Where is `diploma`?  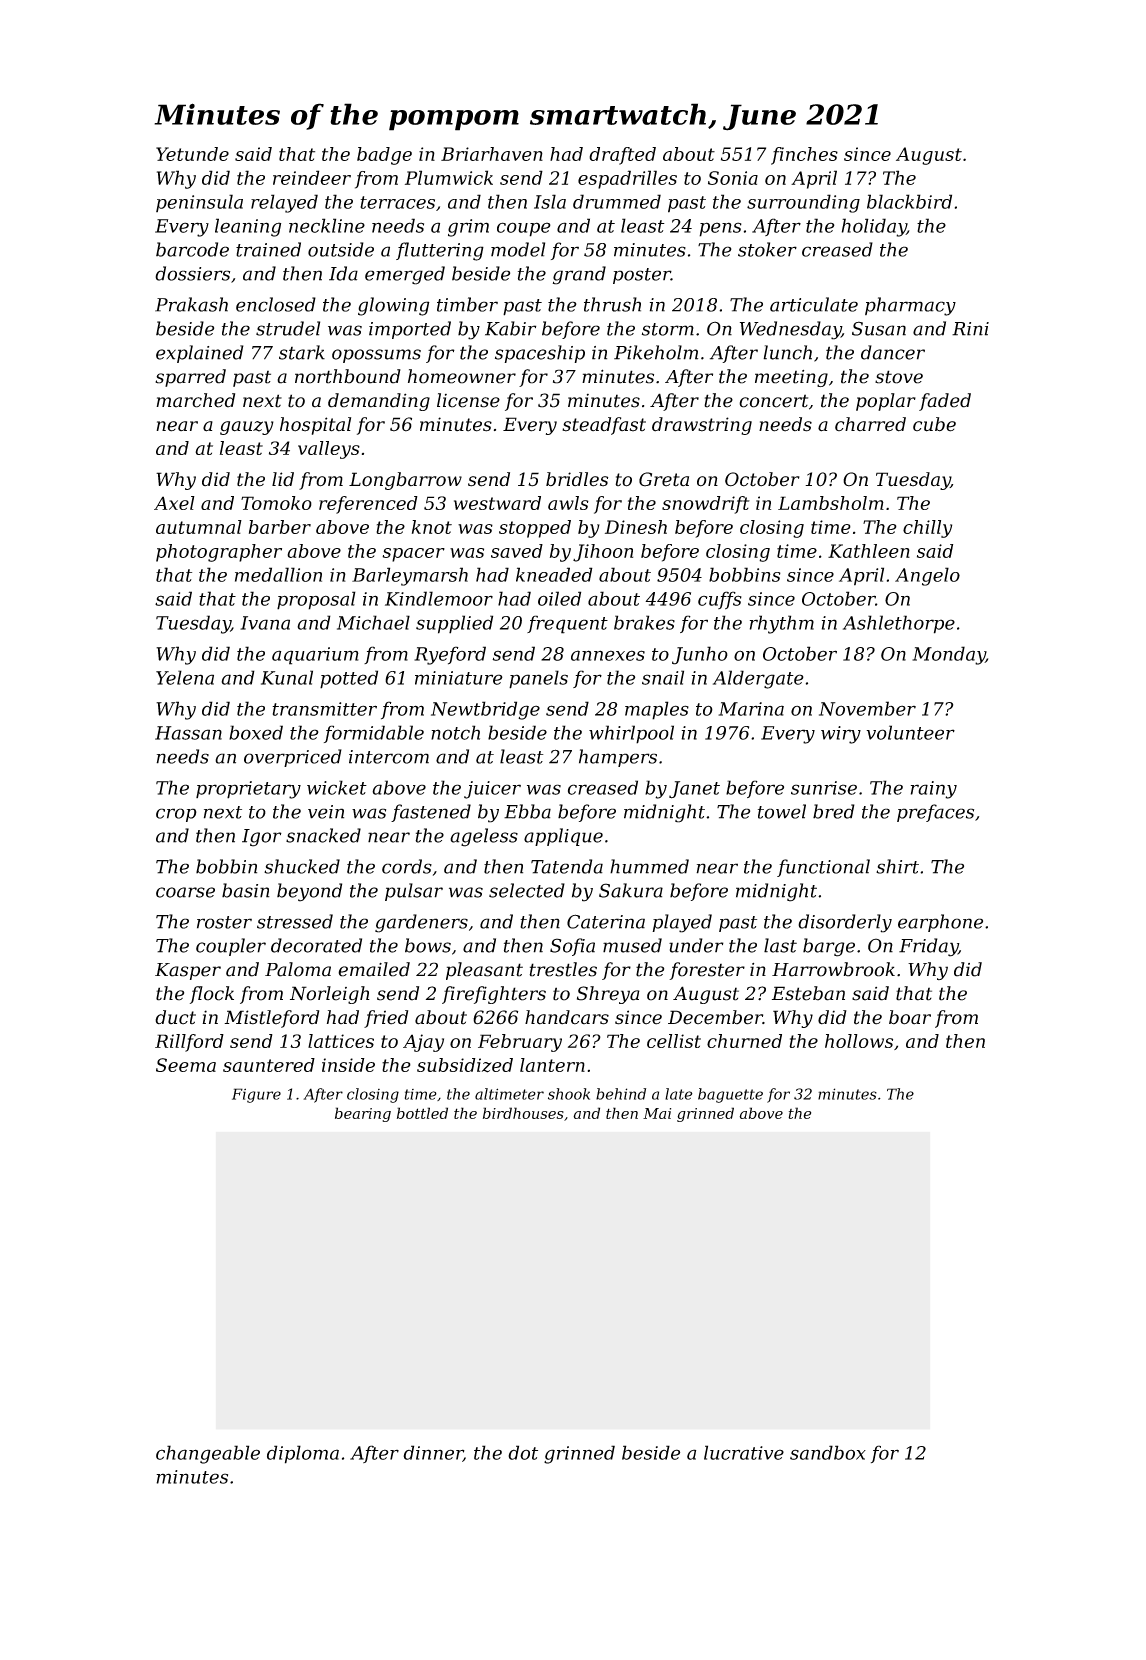 diploma is located at coordinates (303, 1454).
